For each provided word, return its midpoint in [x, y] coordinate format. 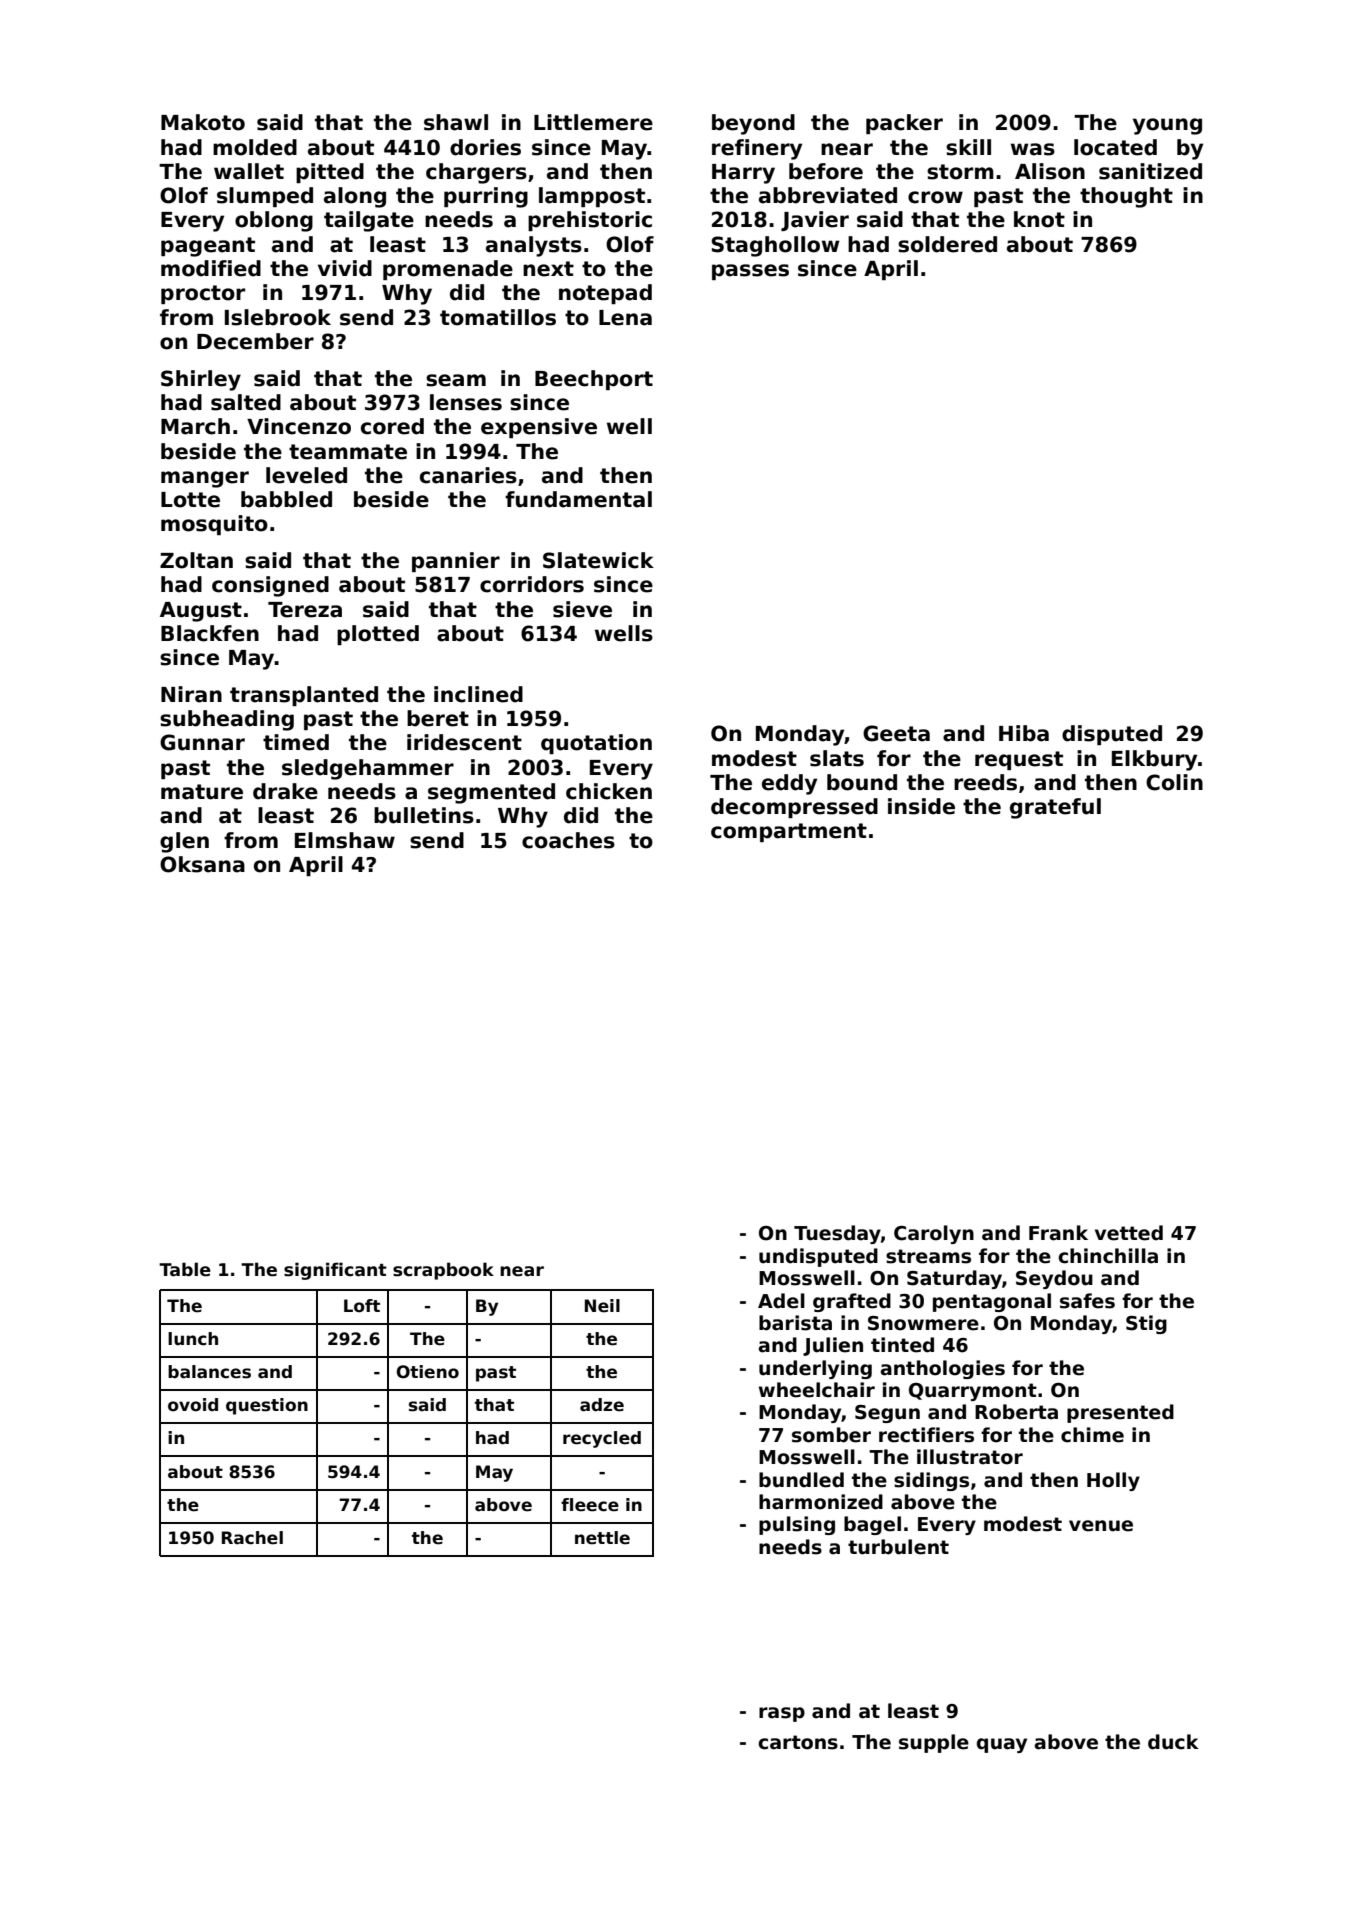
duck [1173, 1742]
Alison [1050, 171]
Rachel [252, 1538]
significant [335, 1271]
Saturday [954, 1279]
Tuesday [837, 1234]
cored [392, 426]
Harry [743, 174]
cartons [798, 1742]
